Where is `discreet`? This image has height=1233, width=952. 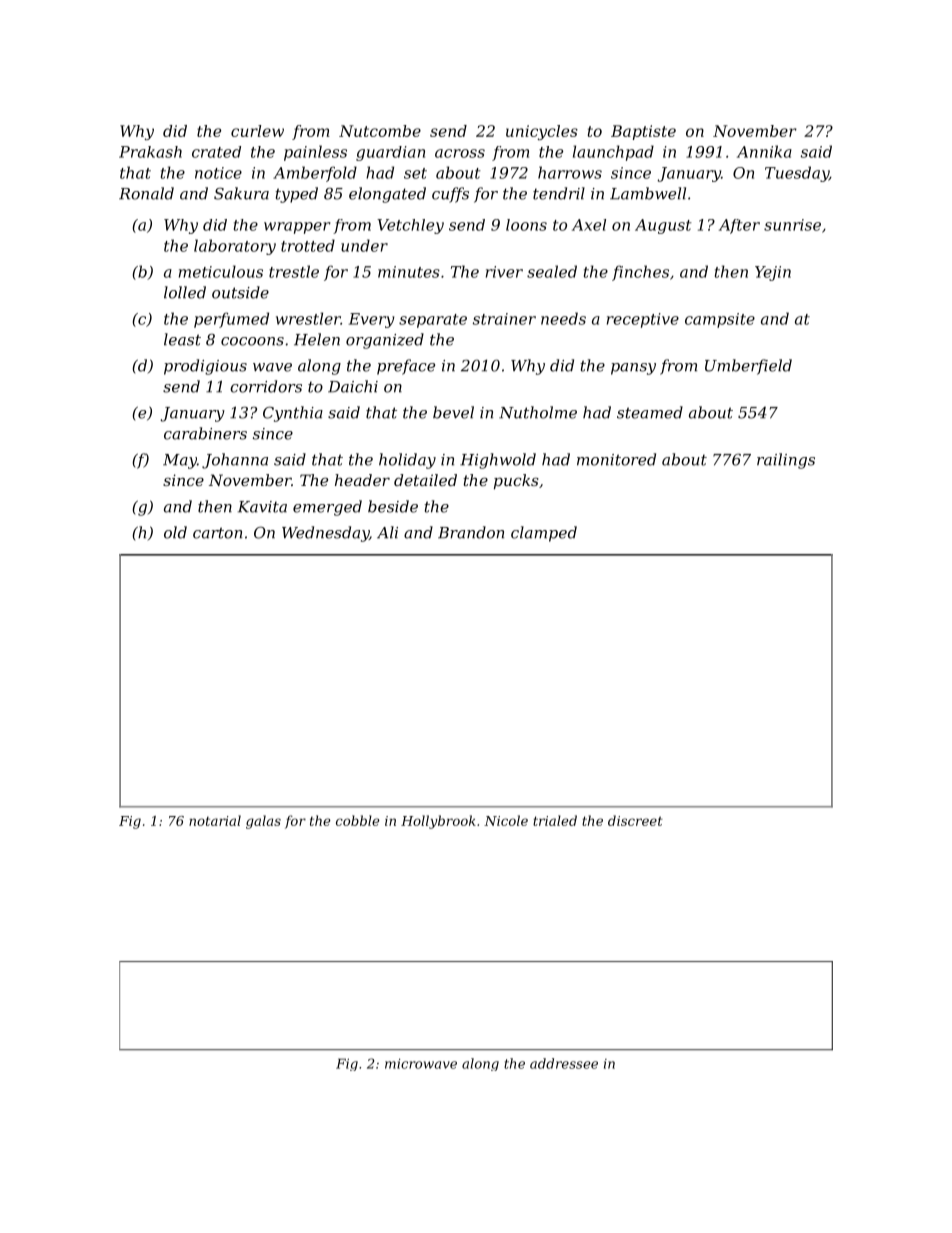 discreet is located at coordinates (635, 820).
